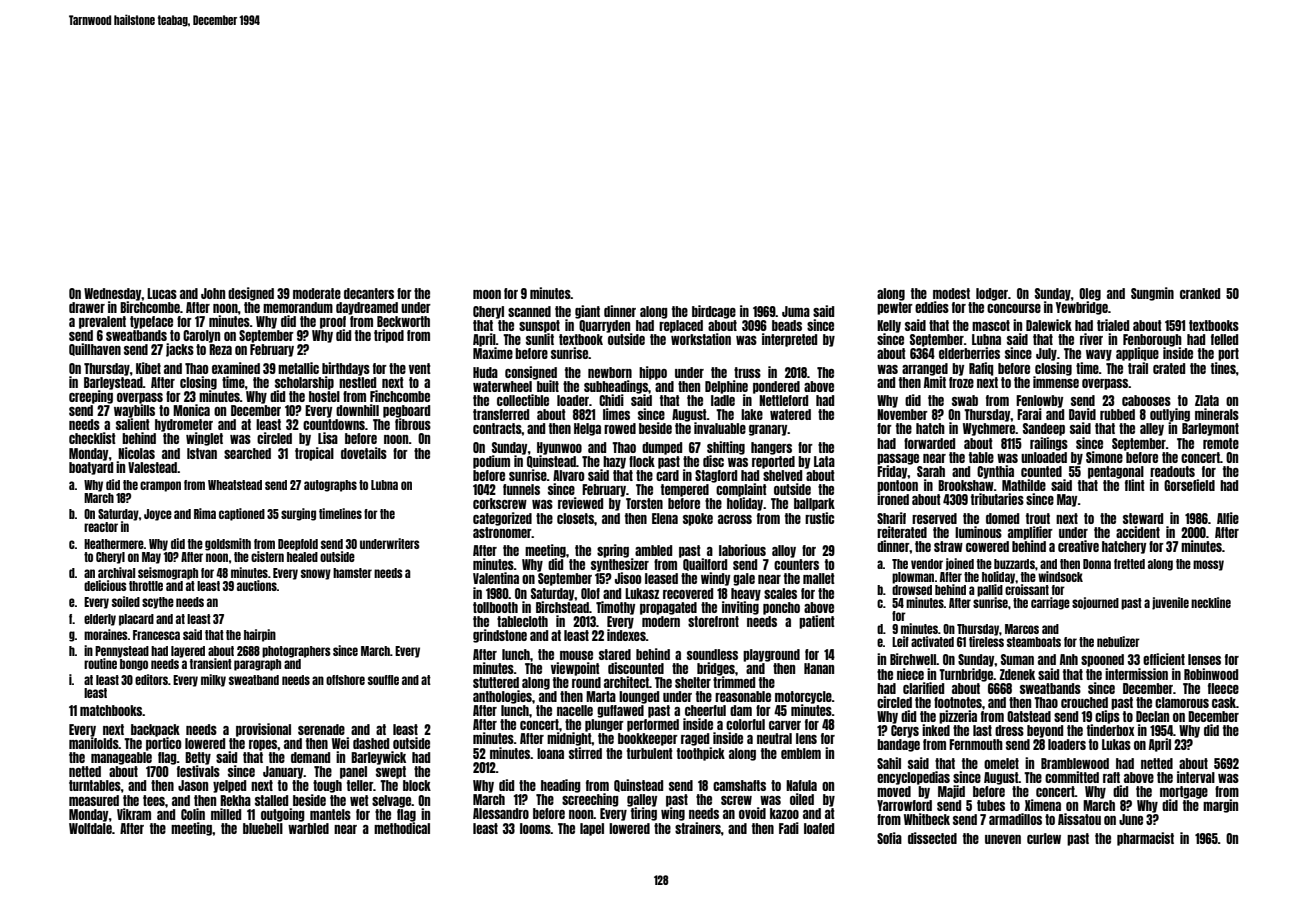 Image resolution: width=1308 pixels, height=924 pixels. What do you see at coordinates (317, 293) in the document?
I see `moderate` at bounding box center [317, 293].
